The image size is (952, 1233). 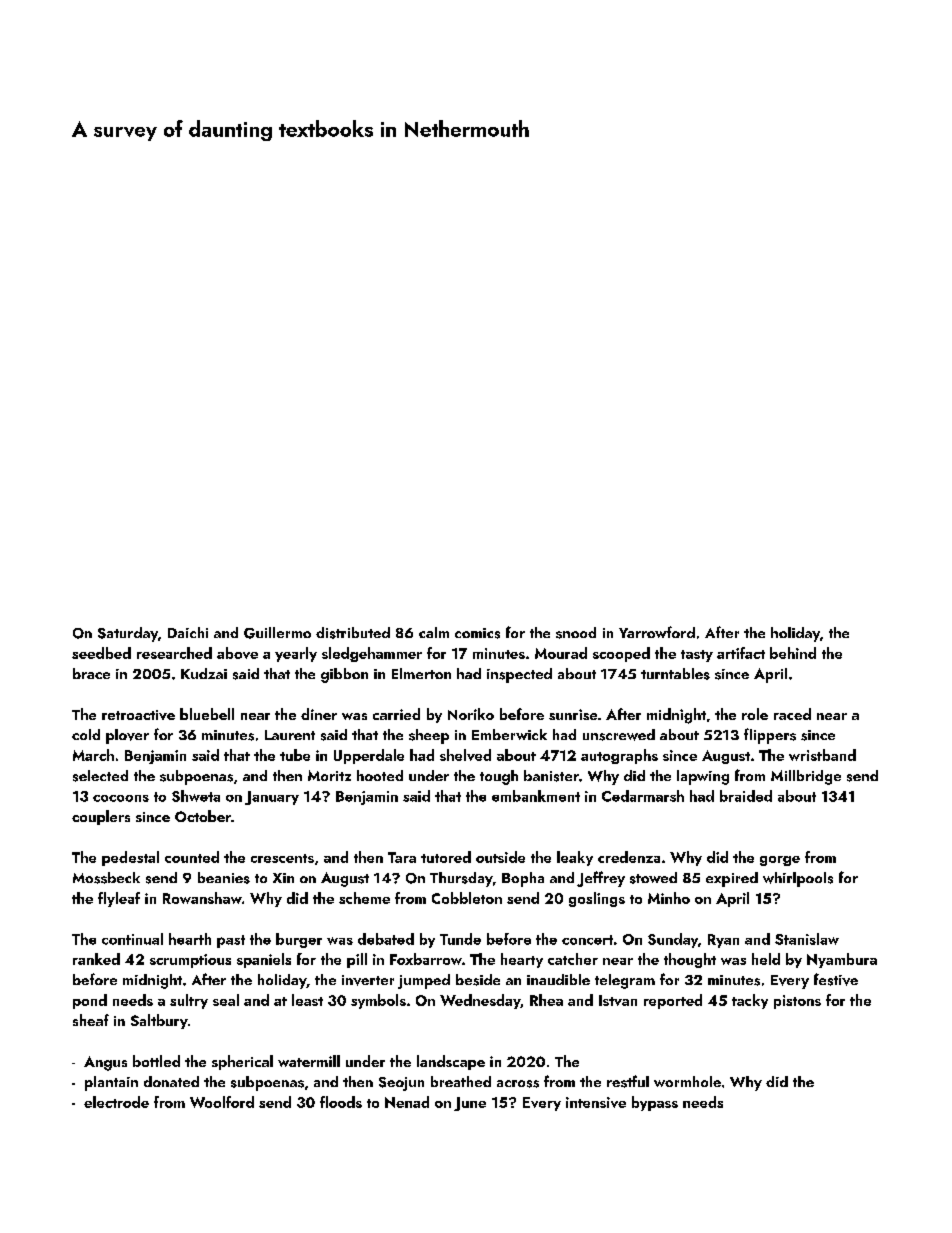 What do you see at coordinates (822, 755) in the image?
I see `wristband` at bounding box center [822, 755].
